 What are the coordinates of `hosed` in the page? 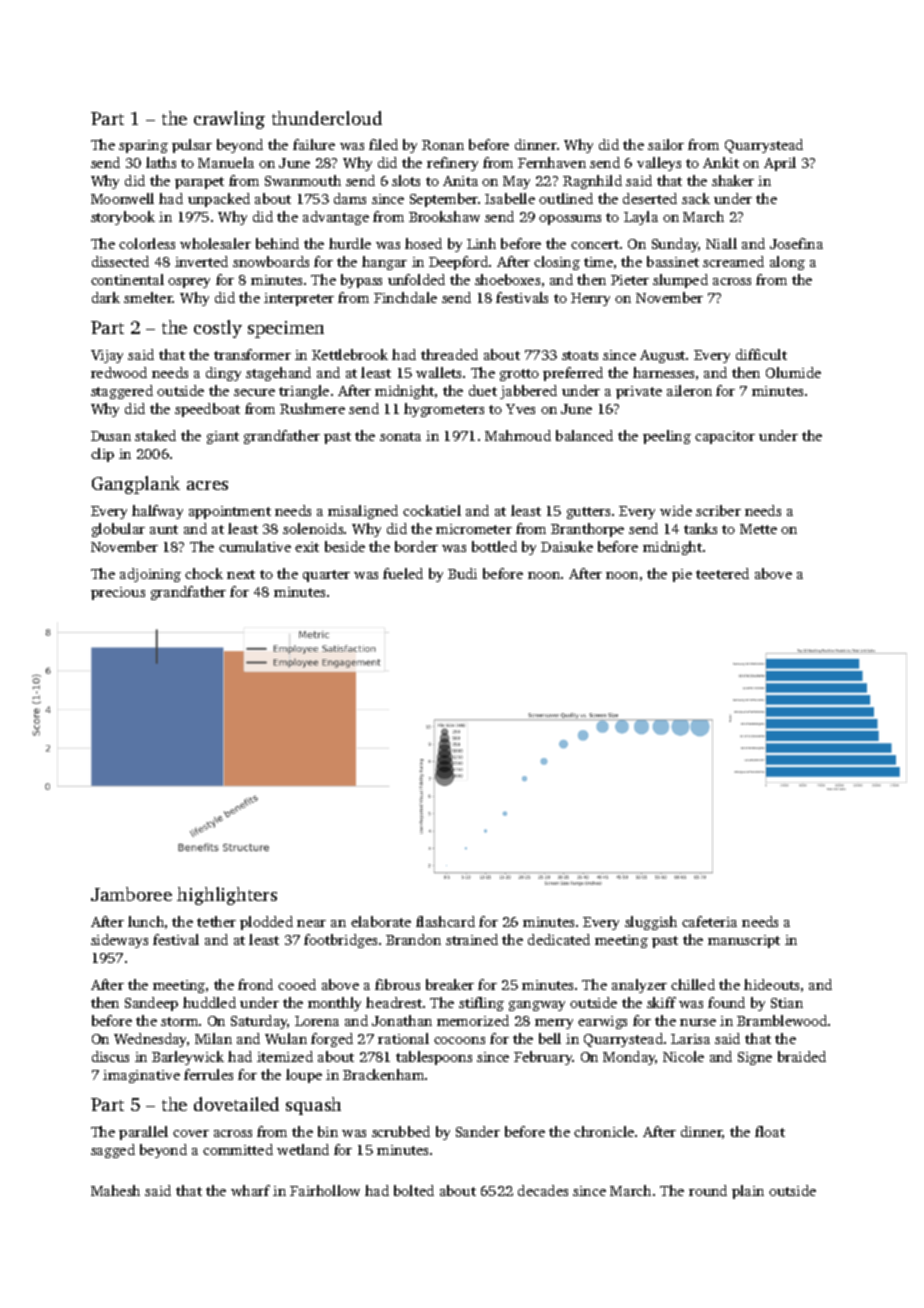 It's located at (423, 243).
